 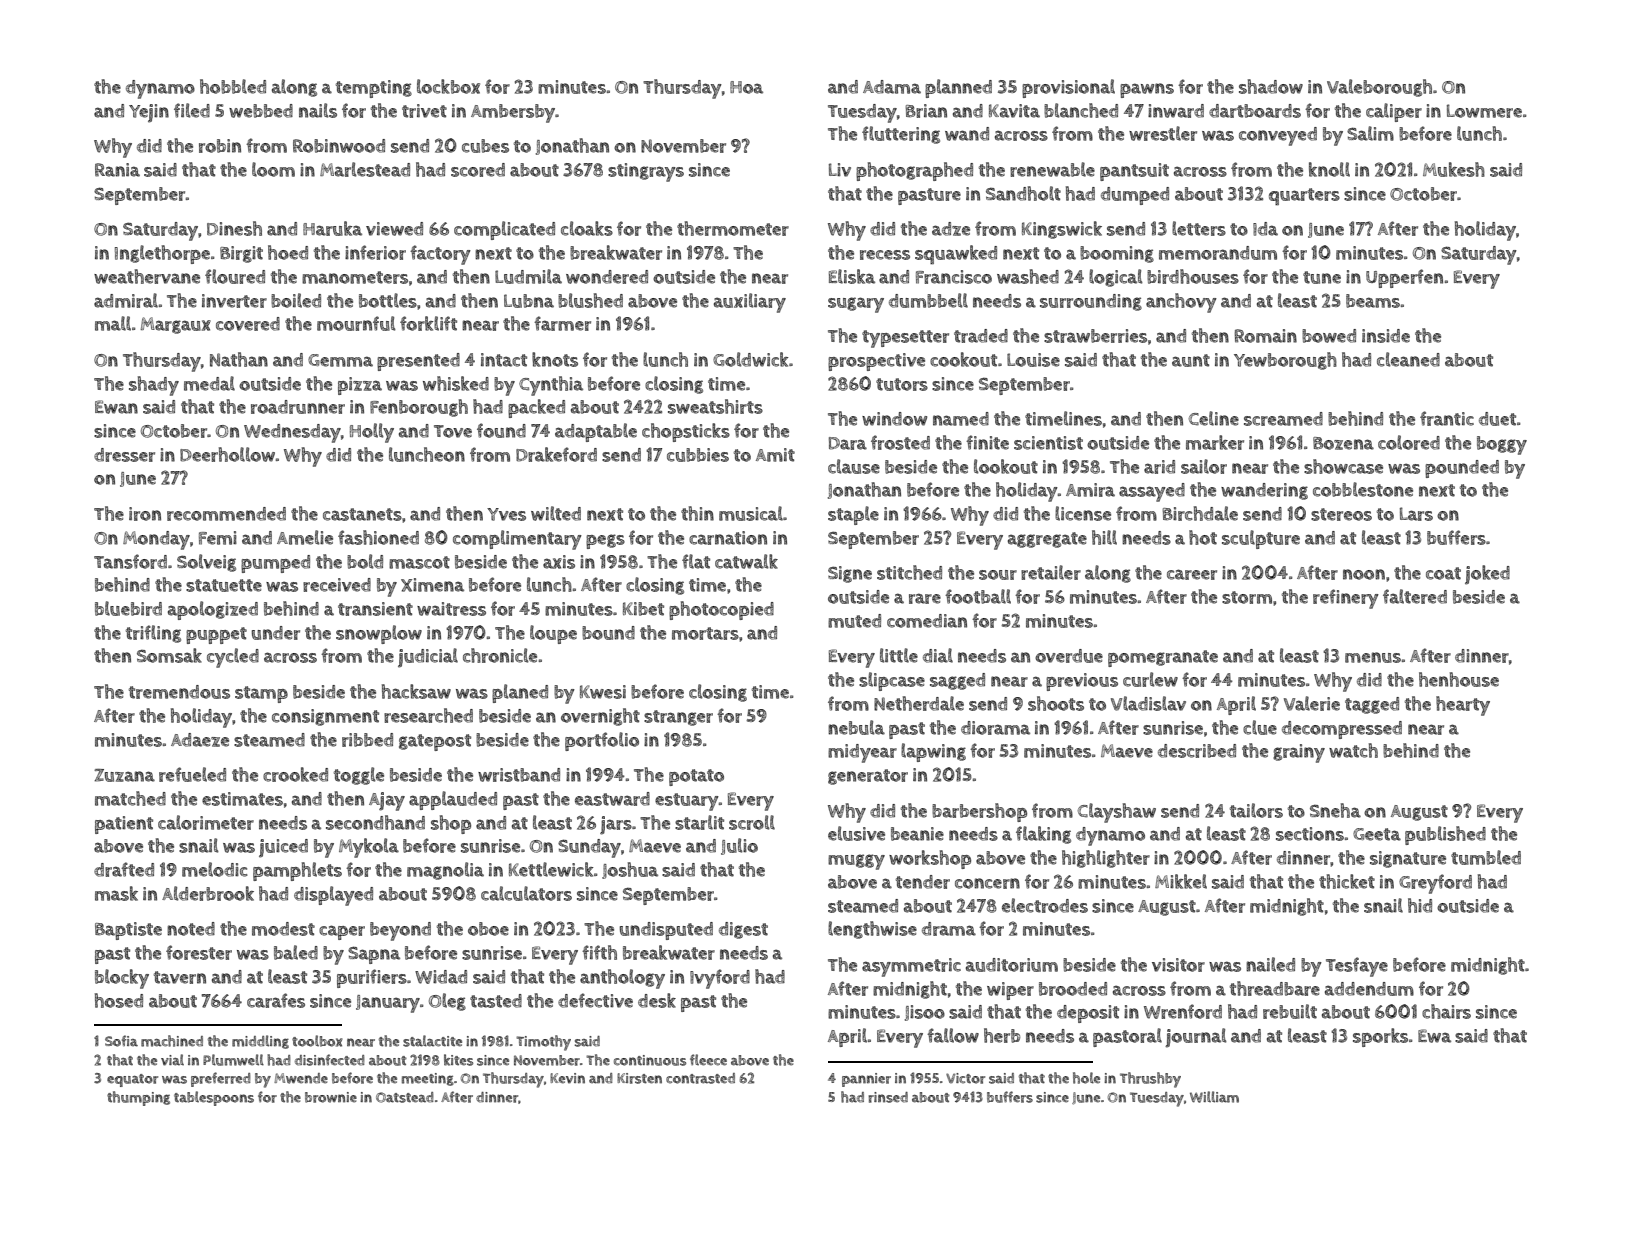 What do you see at coordinates (405, 1097) in the image?
I see `Oatstead` at bounding box center [405, 1097].
